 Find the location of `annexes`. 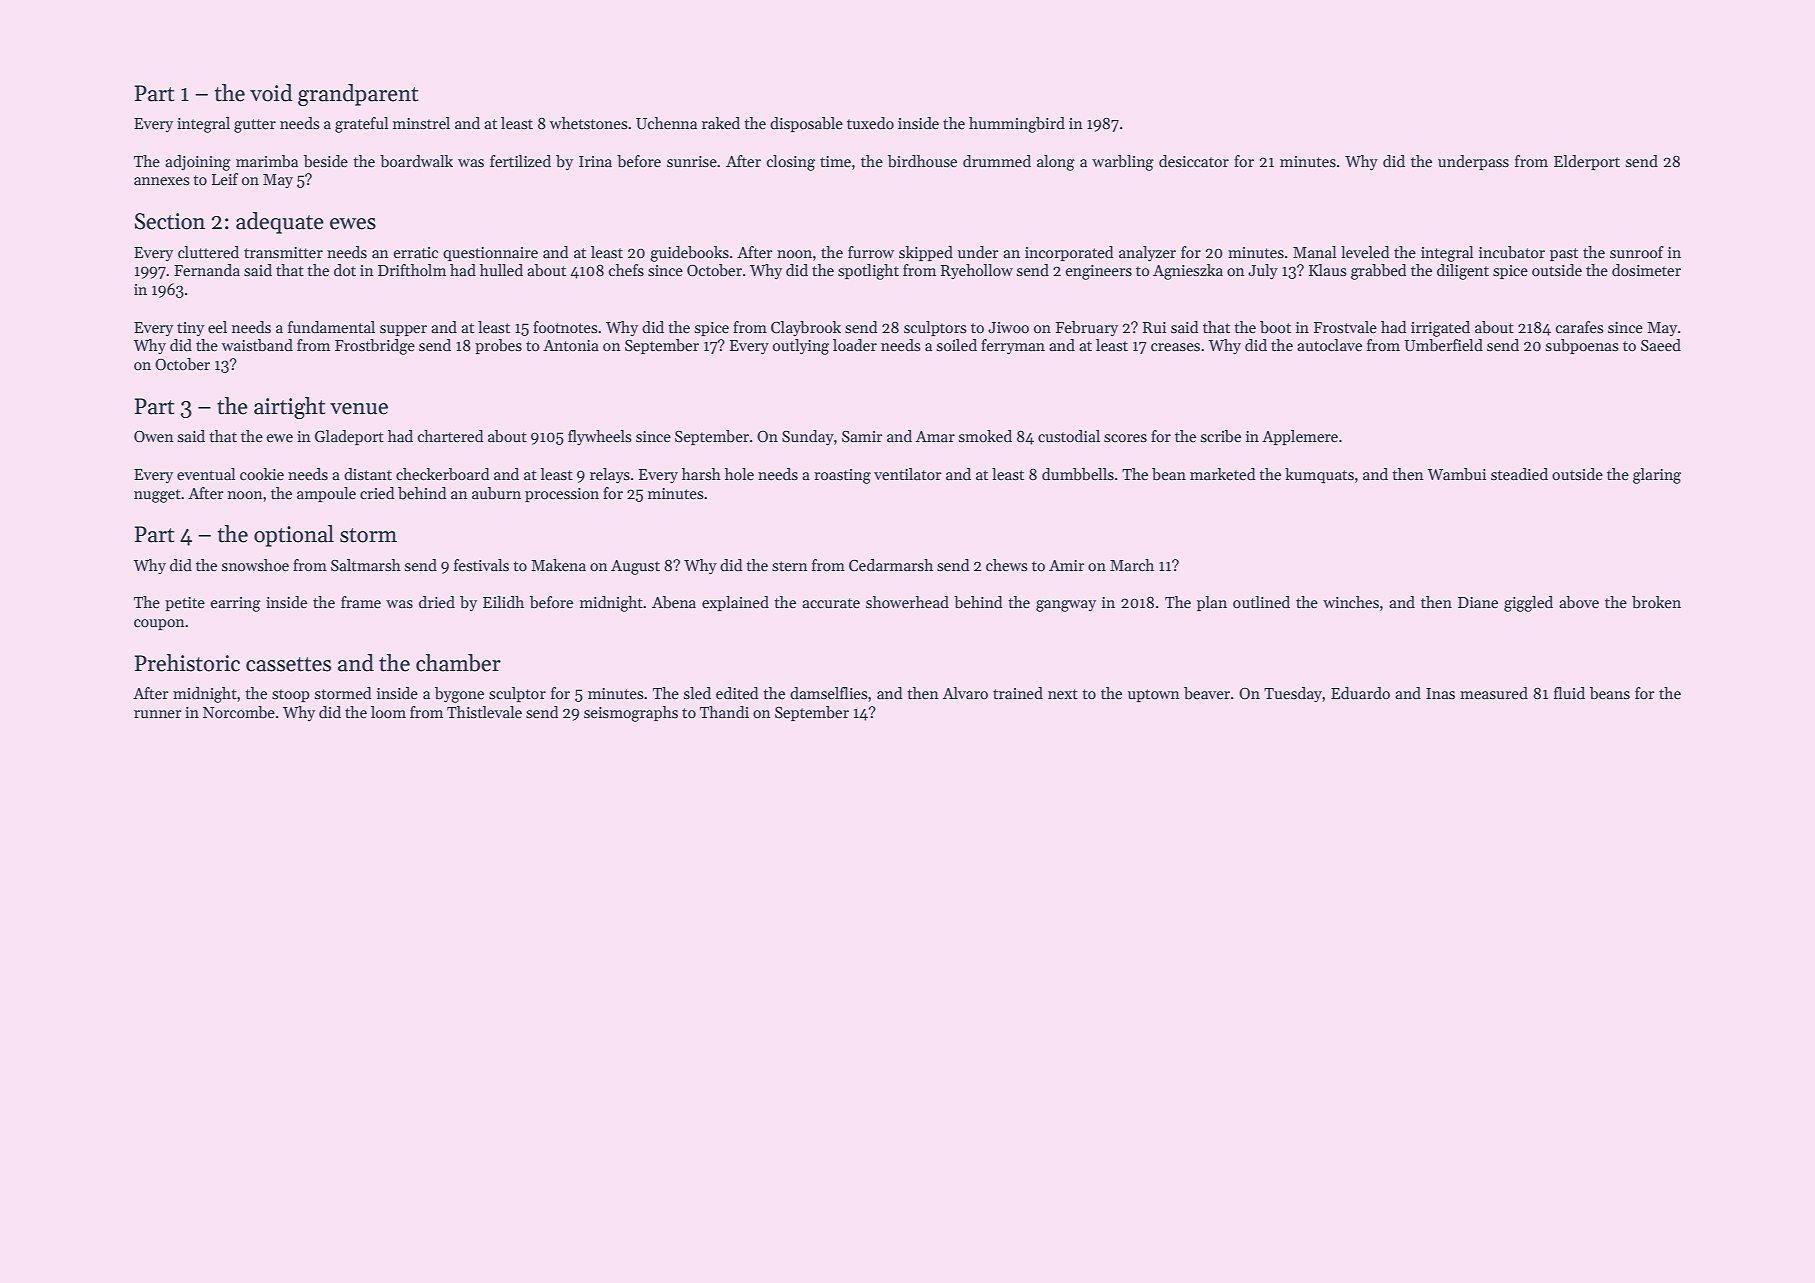

annexes is located at coordinates (161, 181).
